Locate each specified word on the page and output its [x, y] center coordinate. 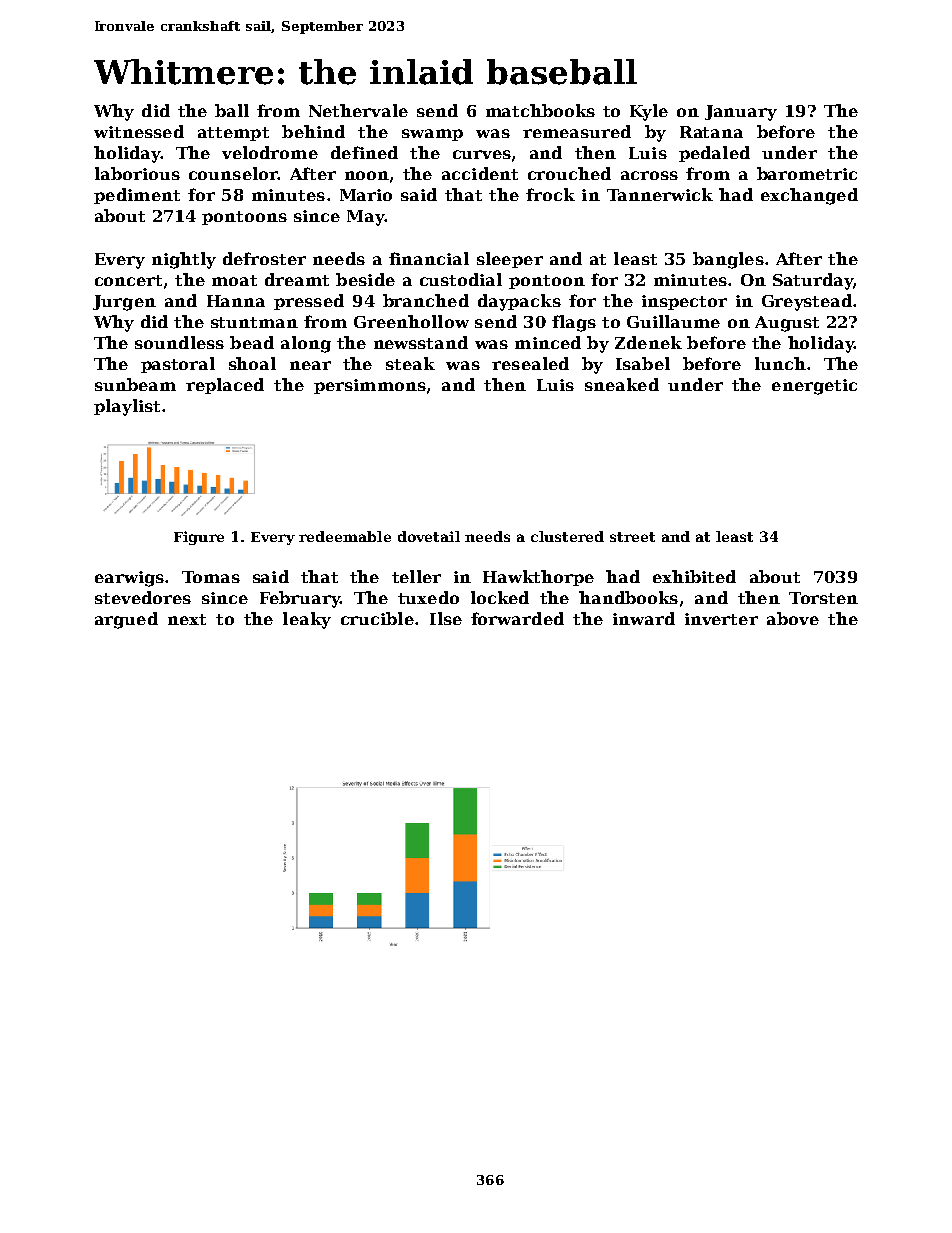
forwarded [517, 618]
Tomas [211, 577]
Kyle [649, 112]
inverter [721, 619]
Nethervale [358, 110]
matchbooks [540, 110]
